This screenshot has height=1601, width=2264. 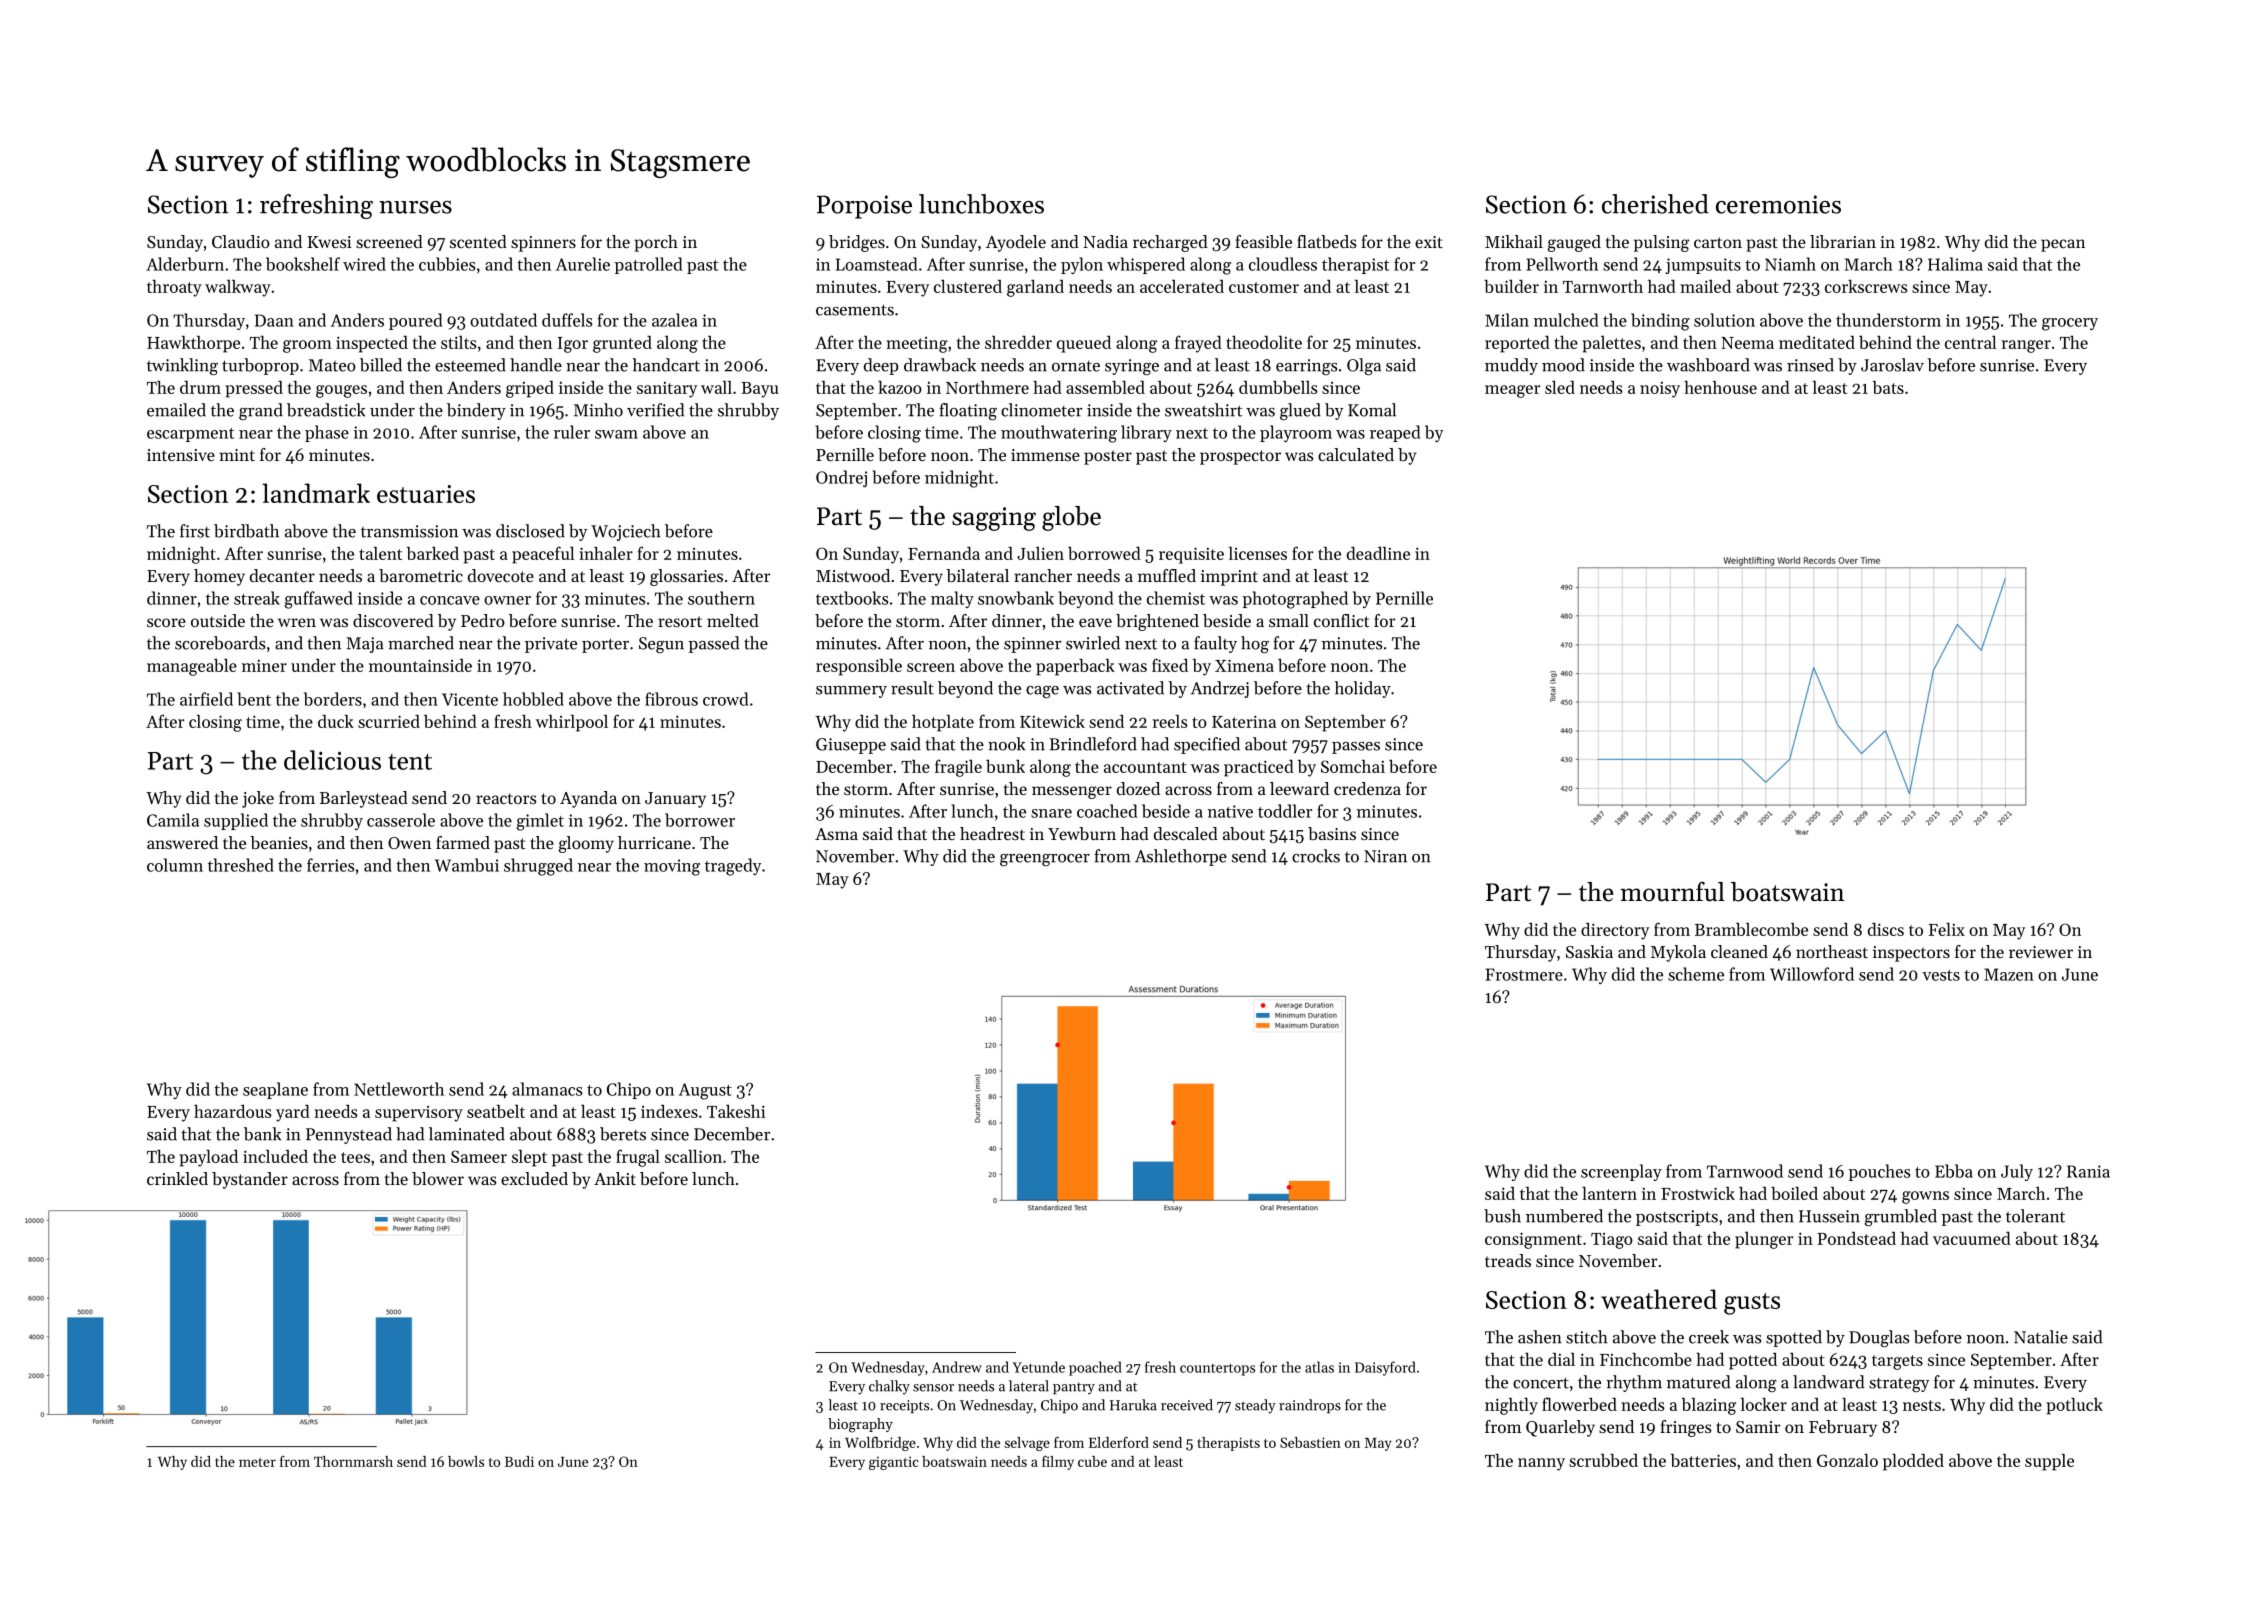 What do you see at coordinates (1672, 891) in the screenshot?
I see `mournful` at bounding box center [1672, 891].
